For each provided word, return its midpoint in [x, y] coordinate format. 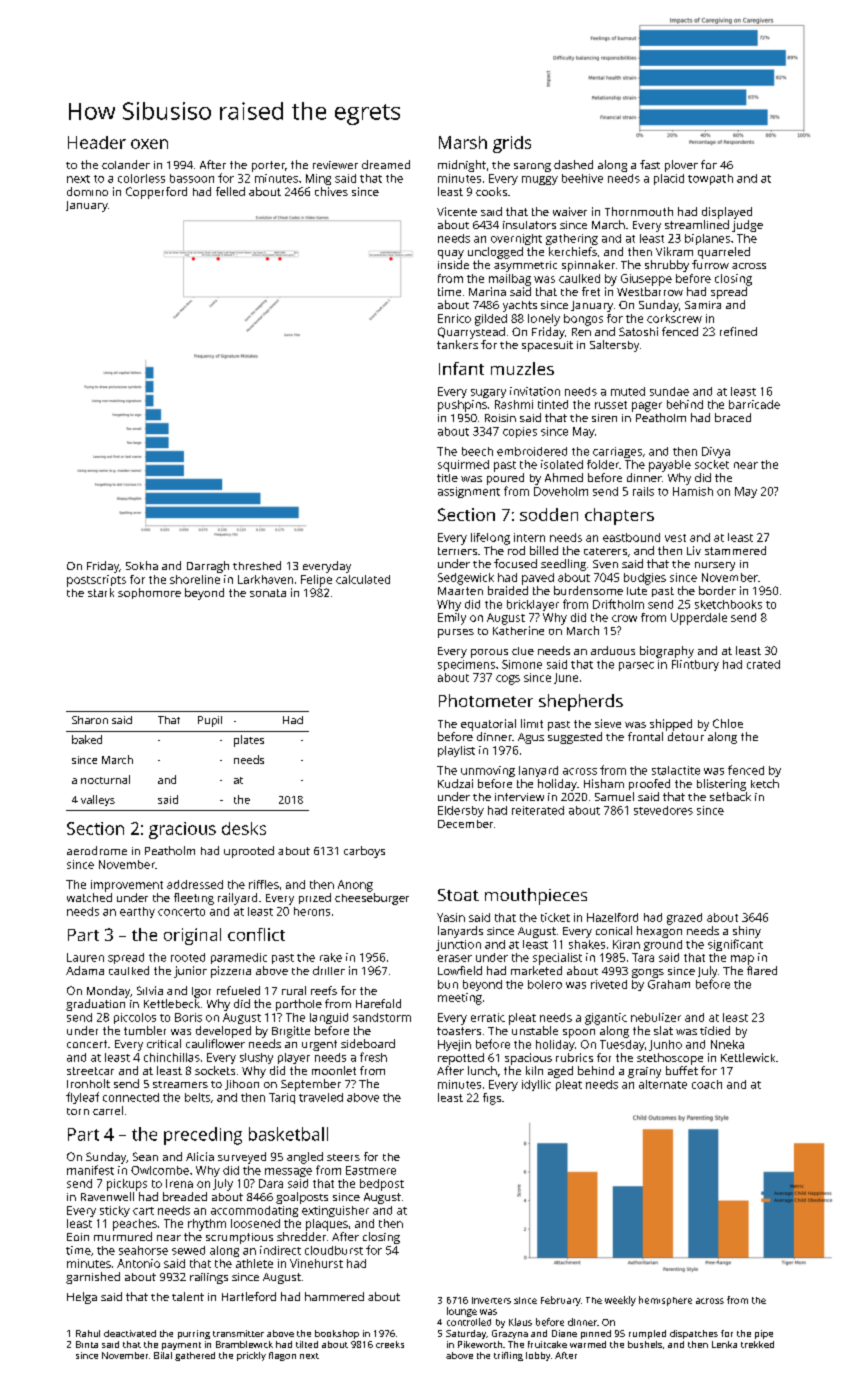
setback [730, 796]
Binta [87, 1344]
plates [249, 741]
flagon [282, 1356]
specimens [466, 665]
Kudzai [455, 783]
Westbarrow [650, 291]
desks [244, 828]
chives [331, 191]
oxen [149, 144]
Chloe [728, 723]
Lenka [724, 1344]
